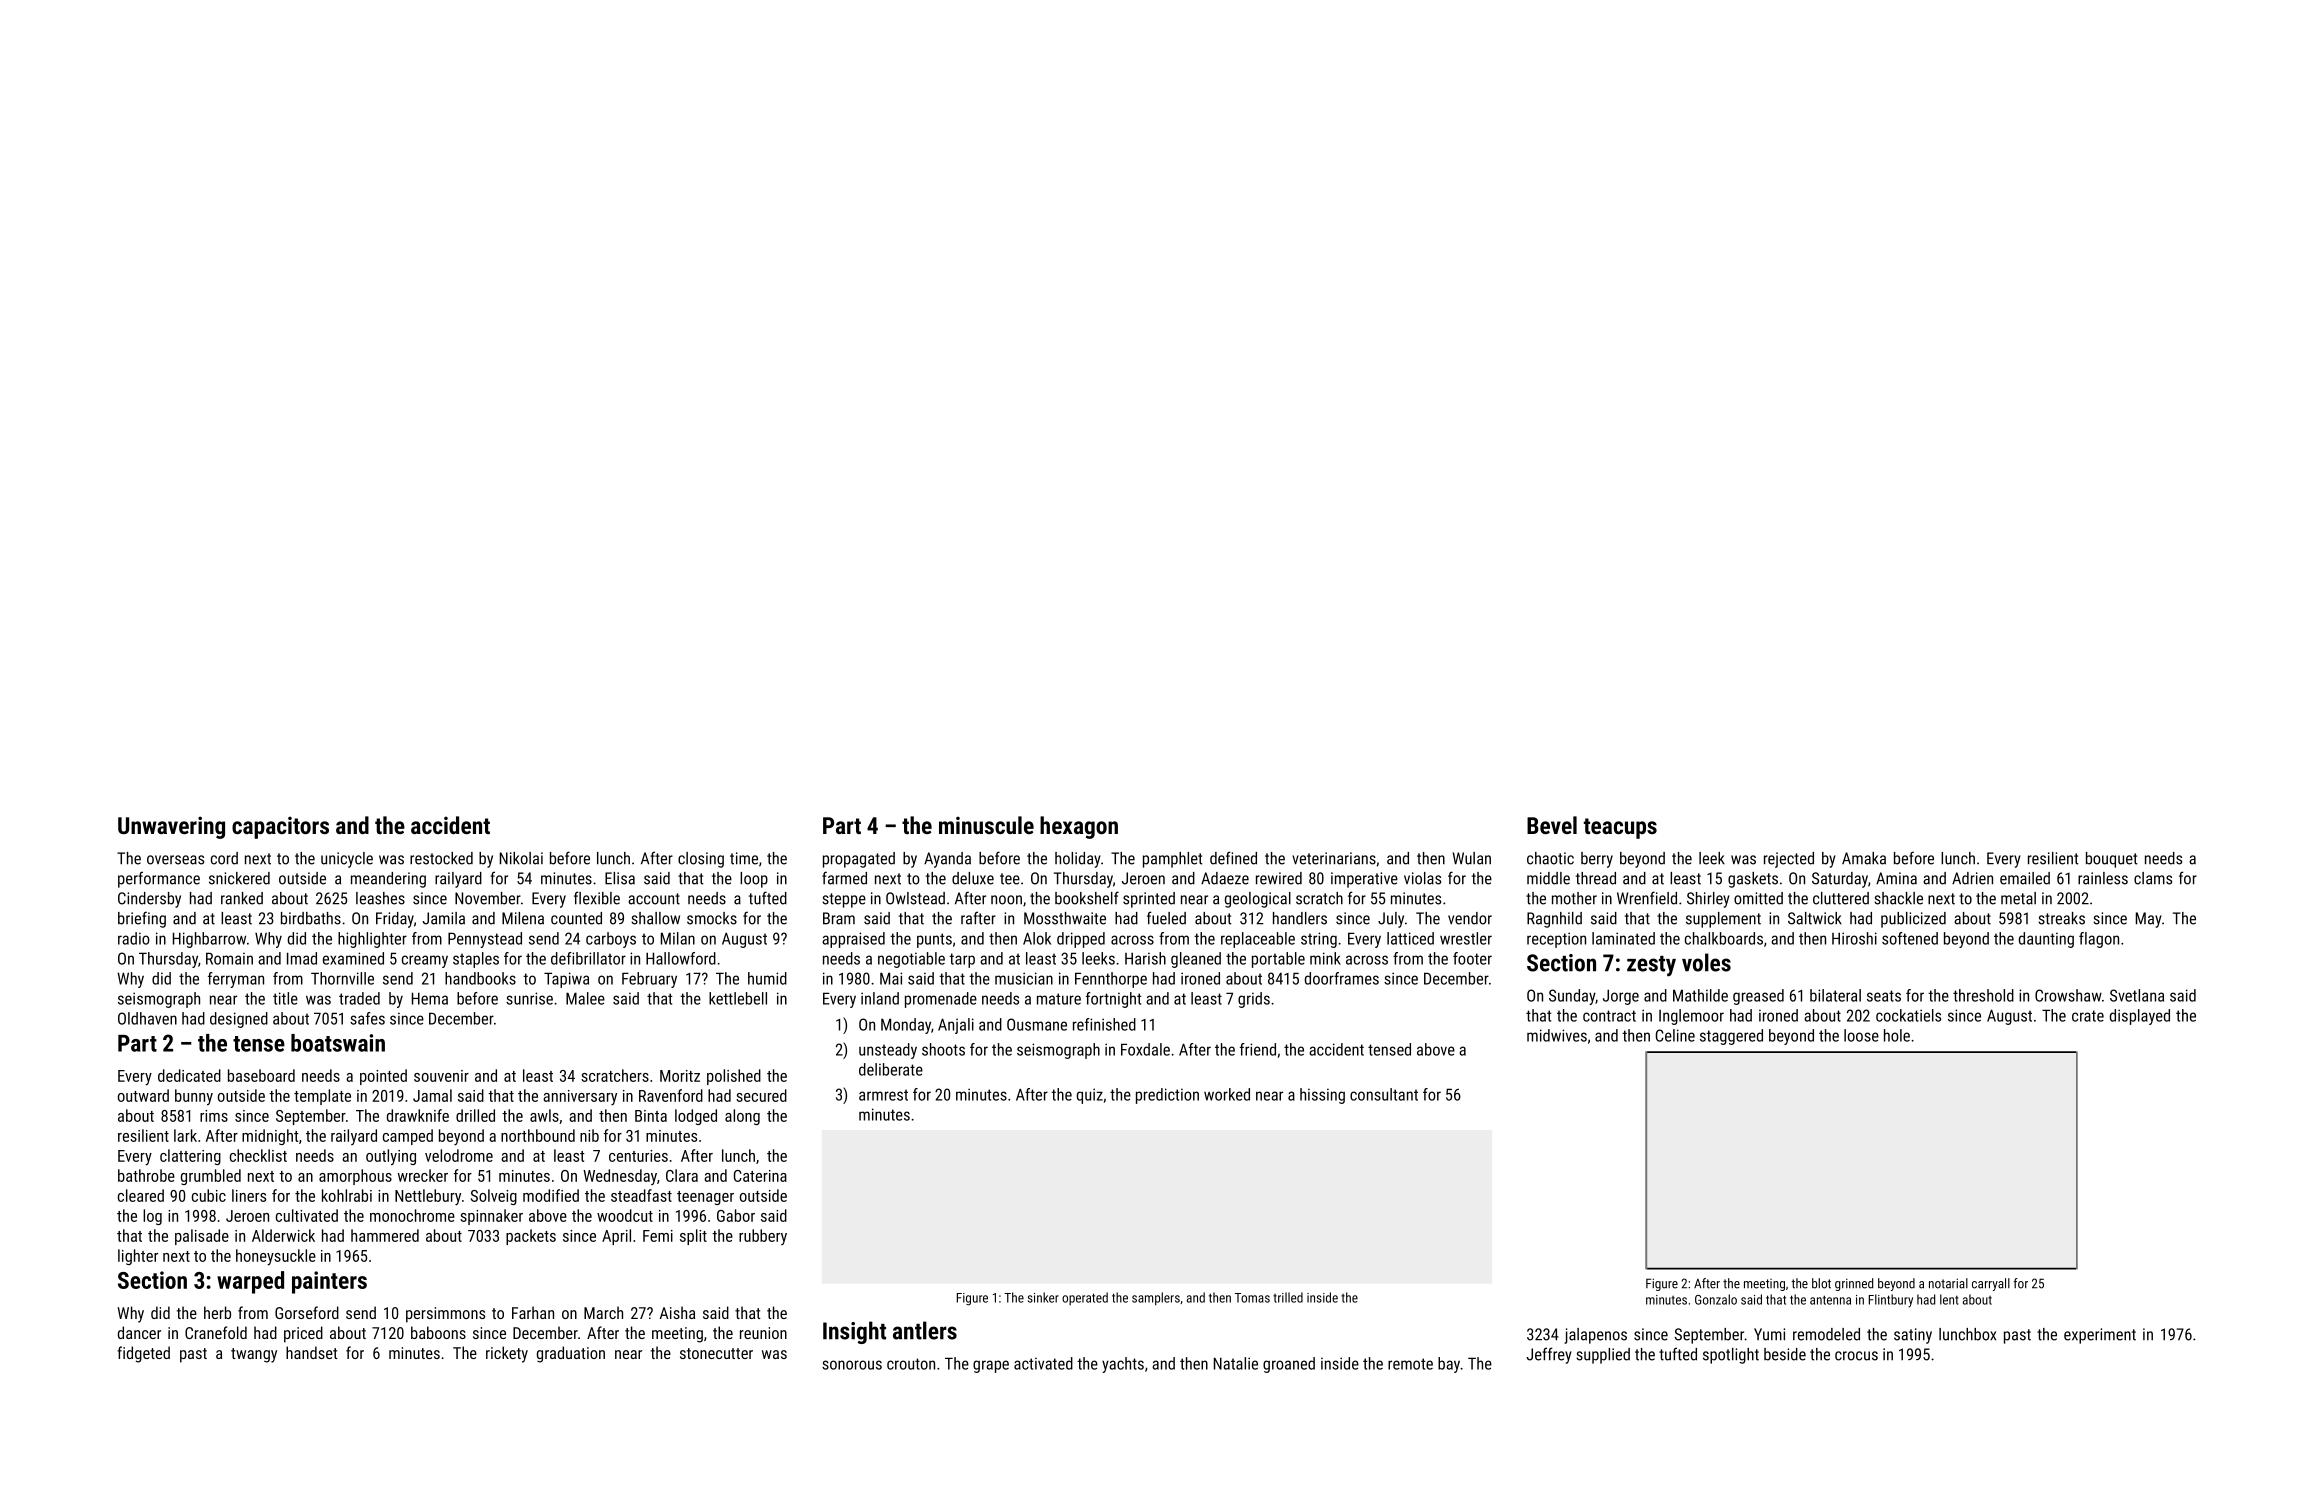 The height and width of the screenshot is (1497, 2314). I want to click on radio, so click(134, 938).
